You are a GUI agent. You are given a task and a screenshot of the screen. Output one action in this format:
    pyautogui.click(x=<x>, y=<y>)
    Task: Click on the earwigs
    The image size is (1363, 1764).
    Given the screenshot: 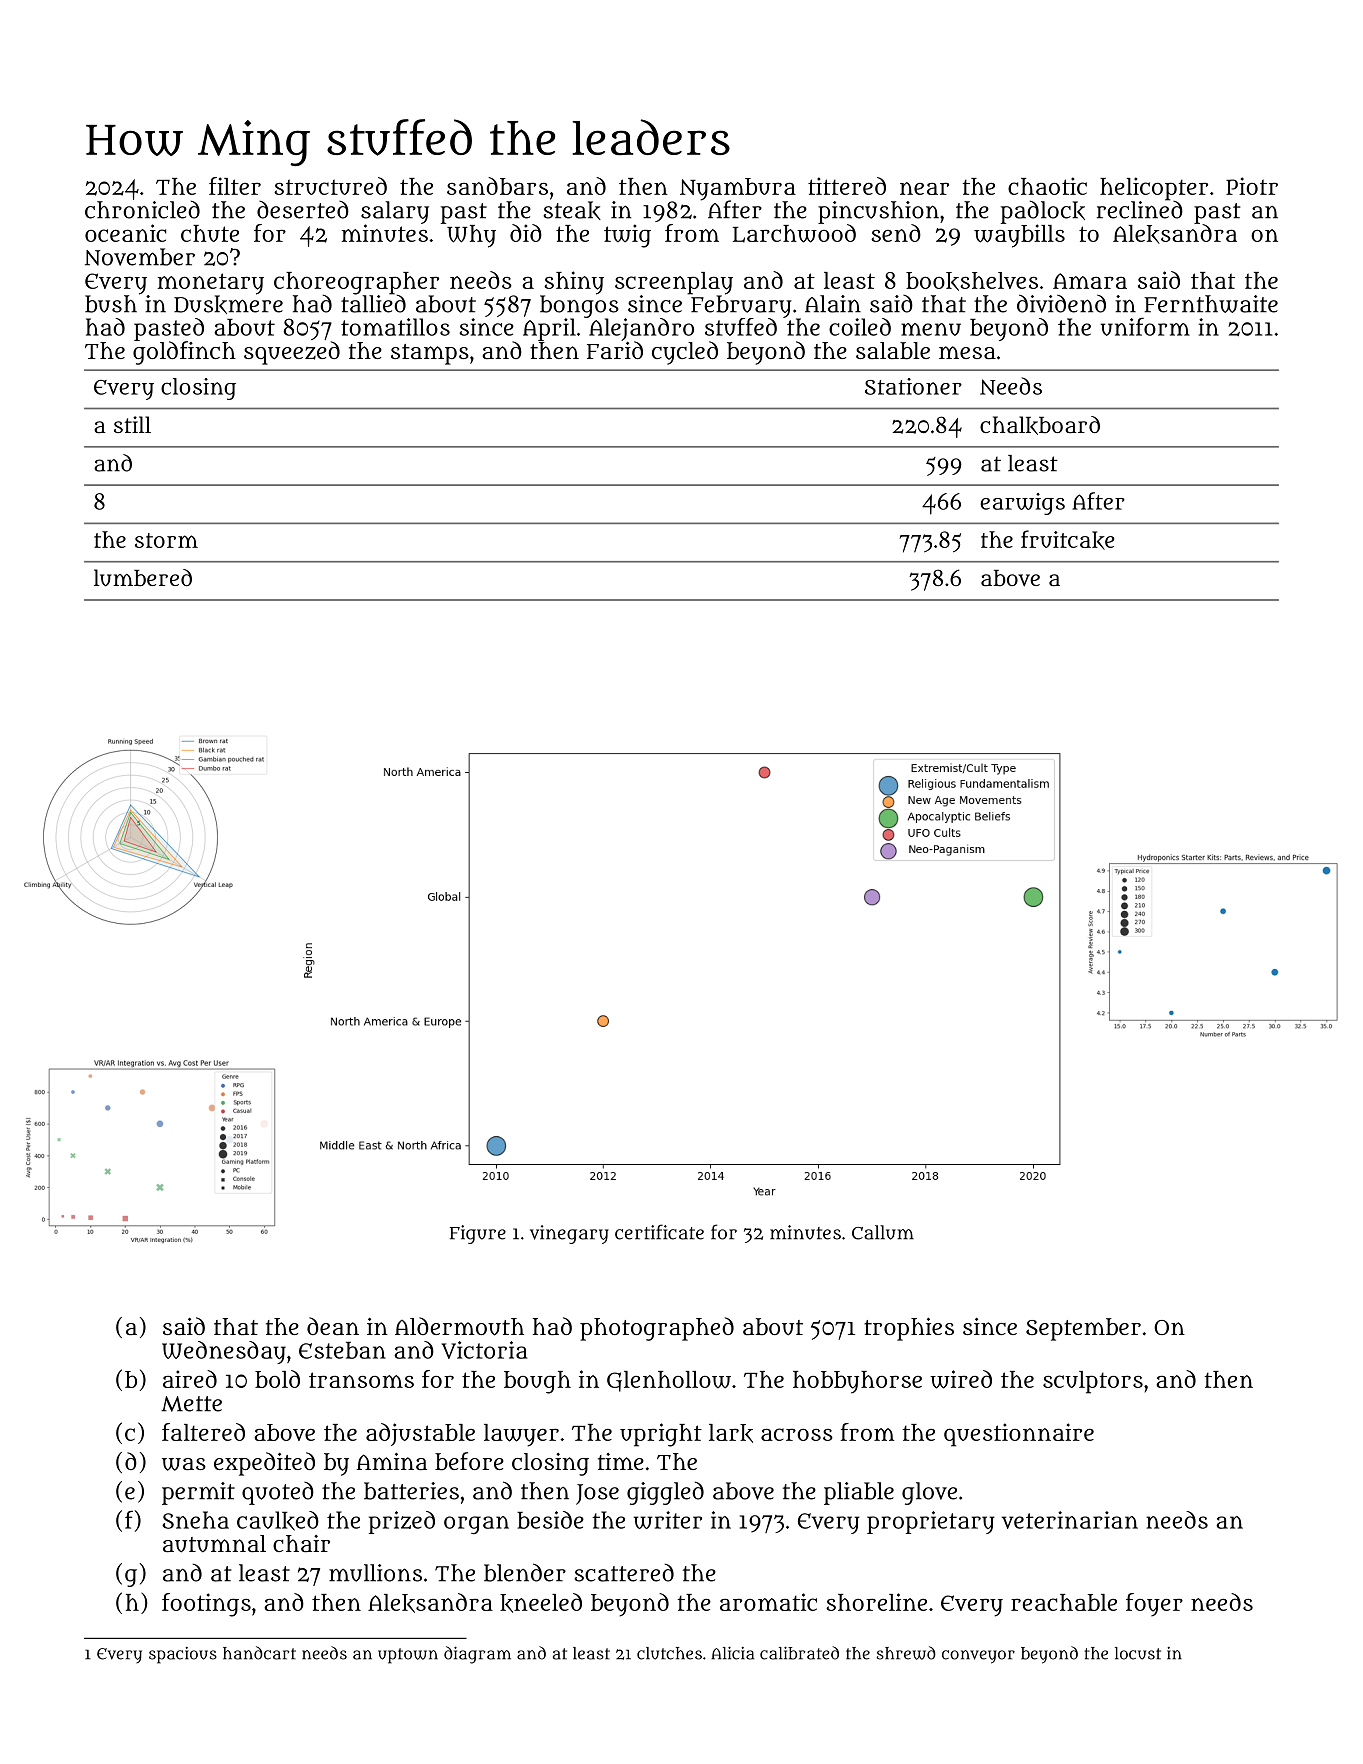 What is the action you would take?
    pyautogui.click(x=1022, y=504)
